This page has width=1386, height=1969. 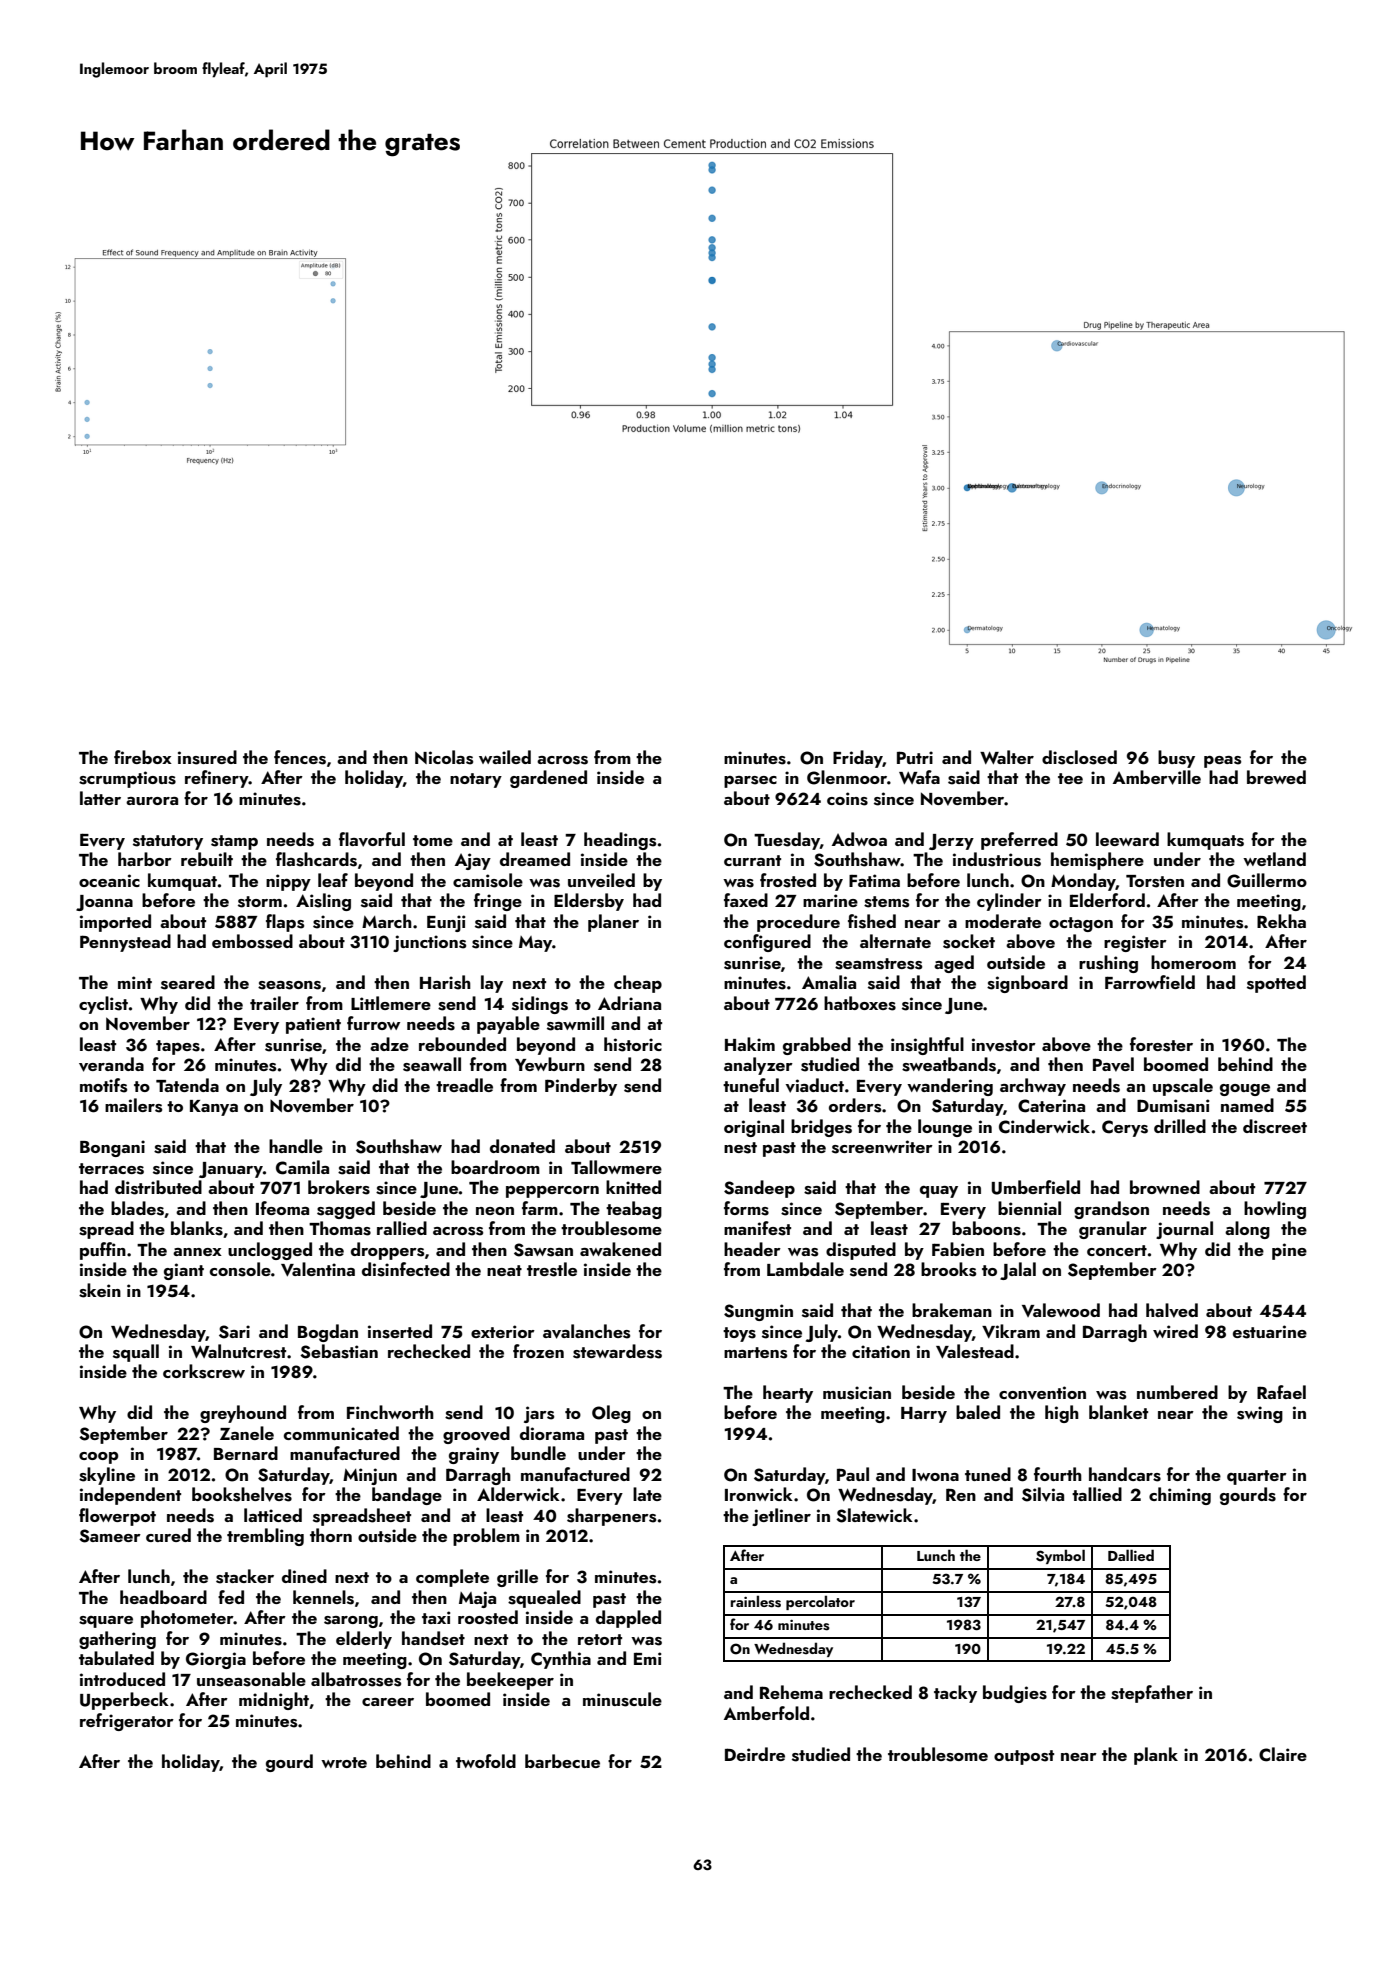 I want to click on browned, so click(x=1165, y=1187).
